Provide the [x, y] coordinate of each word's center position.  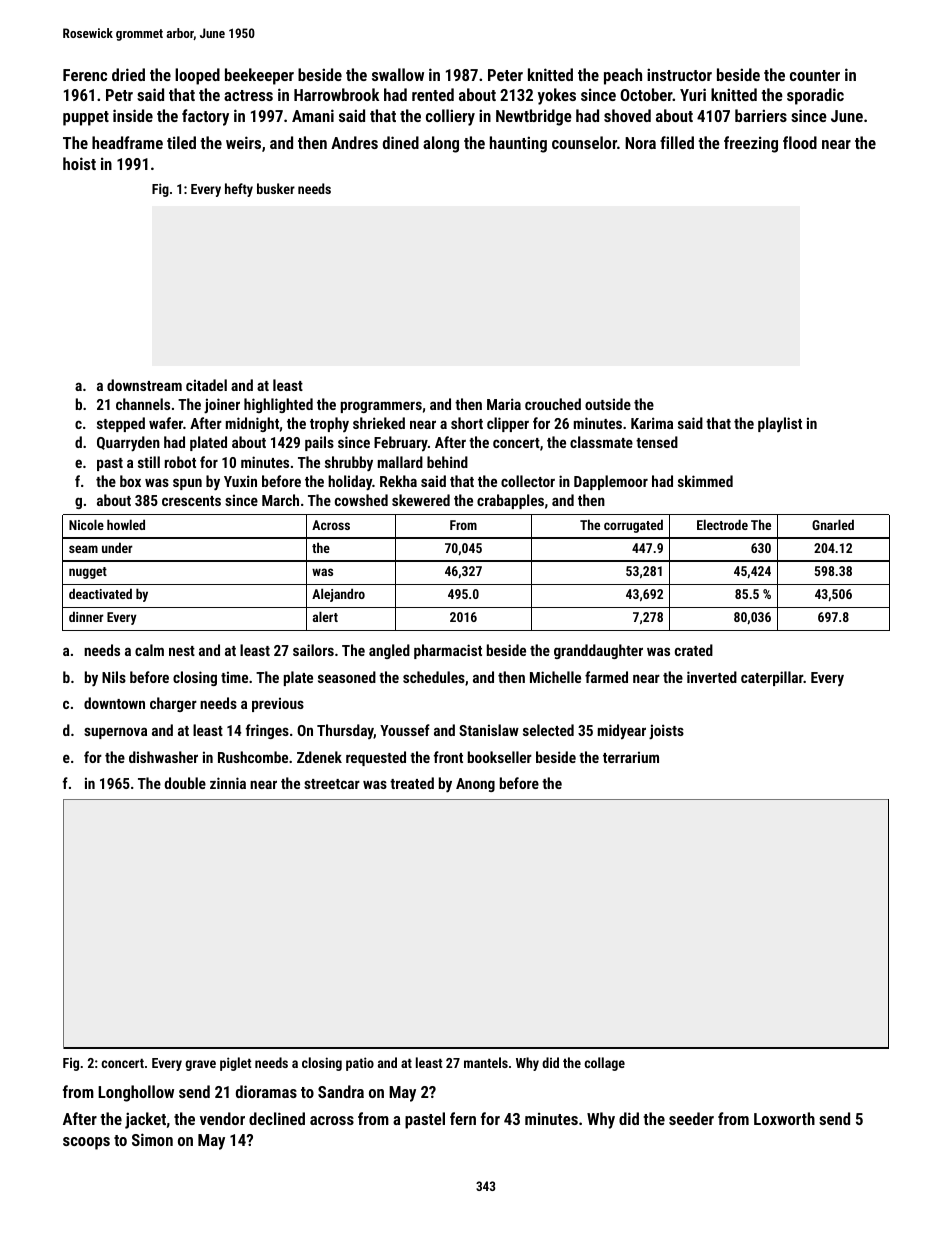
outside [608, 404]
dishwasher [163, 757]
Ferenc [85, 75]
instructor [679, 74]
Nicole [86, 524]
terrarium [631, 757]
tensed [657, 442]
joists [666, 732]
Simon [152, 1139]
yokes [557, 96]
